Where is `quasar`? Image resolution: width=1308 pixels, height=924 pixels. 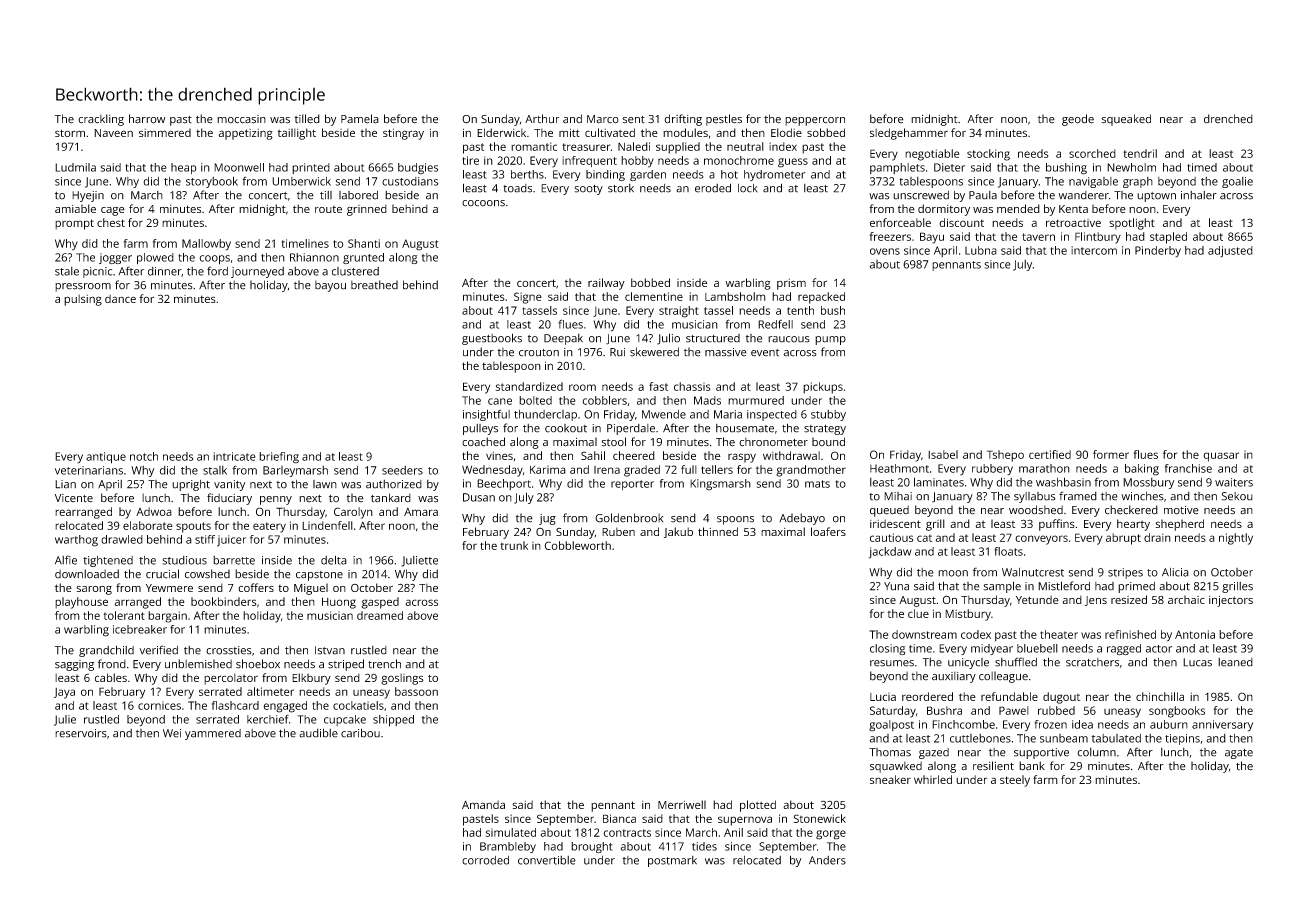
quasar is located at coordinates (1221, 457).
